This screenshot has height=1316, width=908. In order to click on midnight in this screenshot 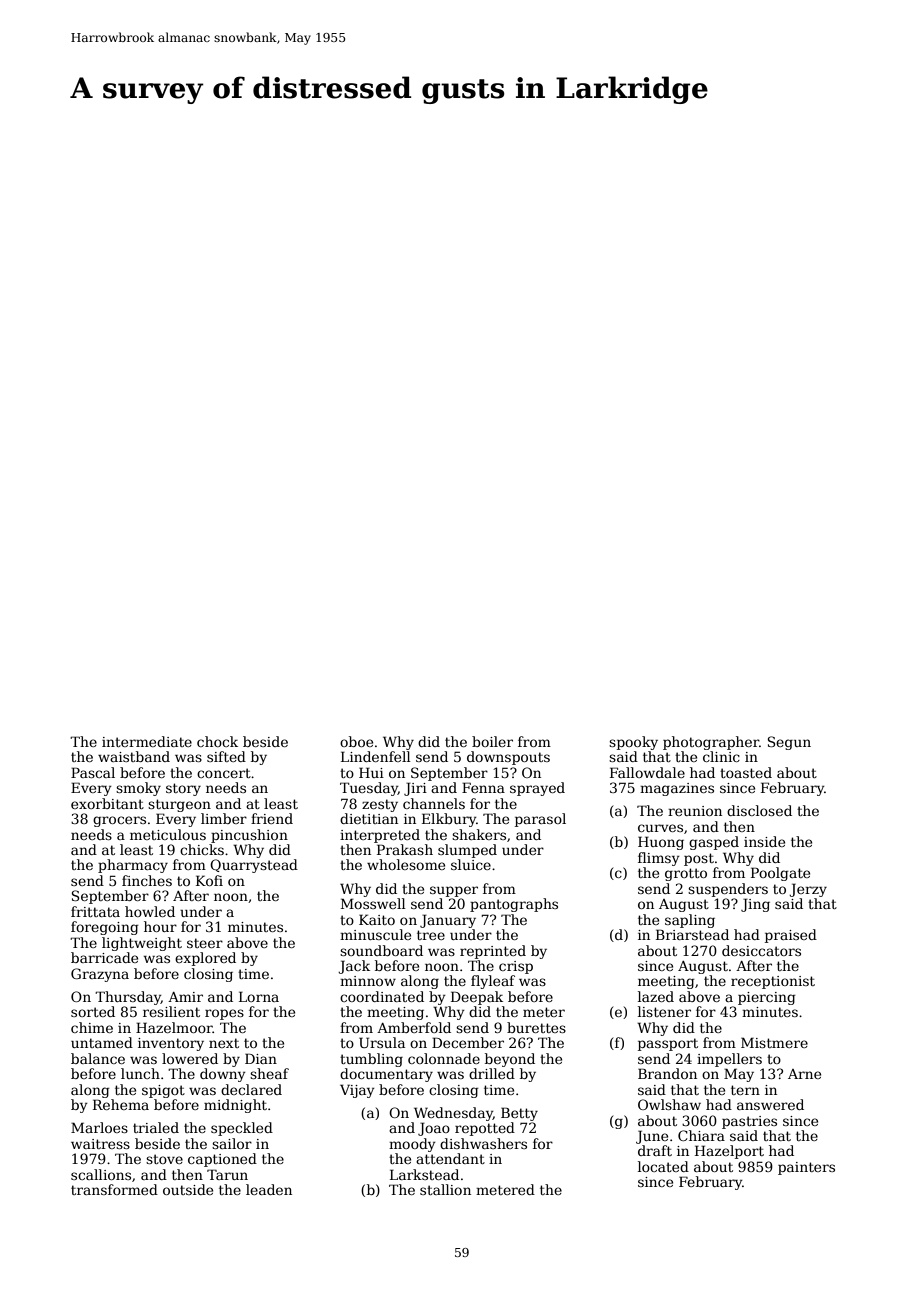, I will do `click(235, 1106)`.
